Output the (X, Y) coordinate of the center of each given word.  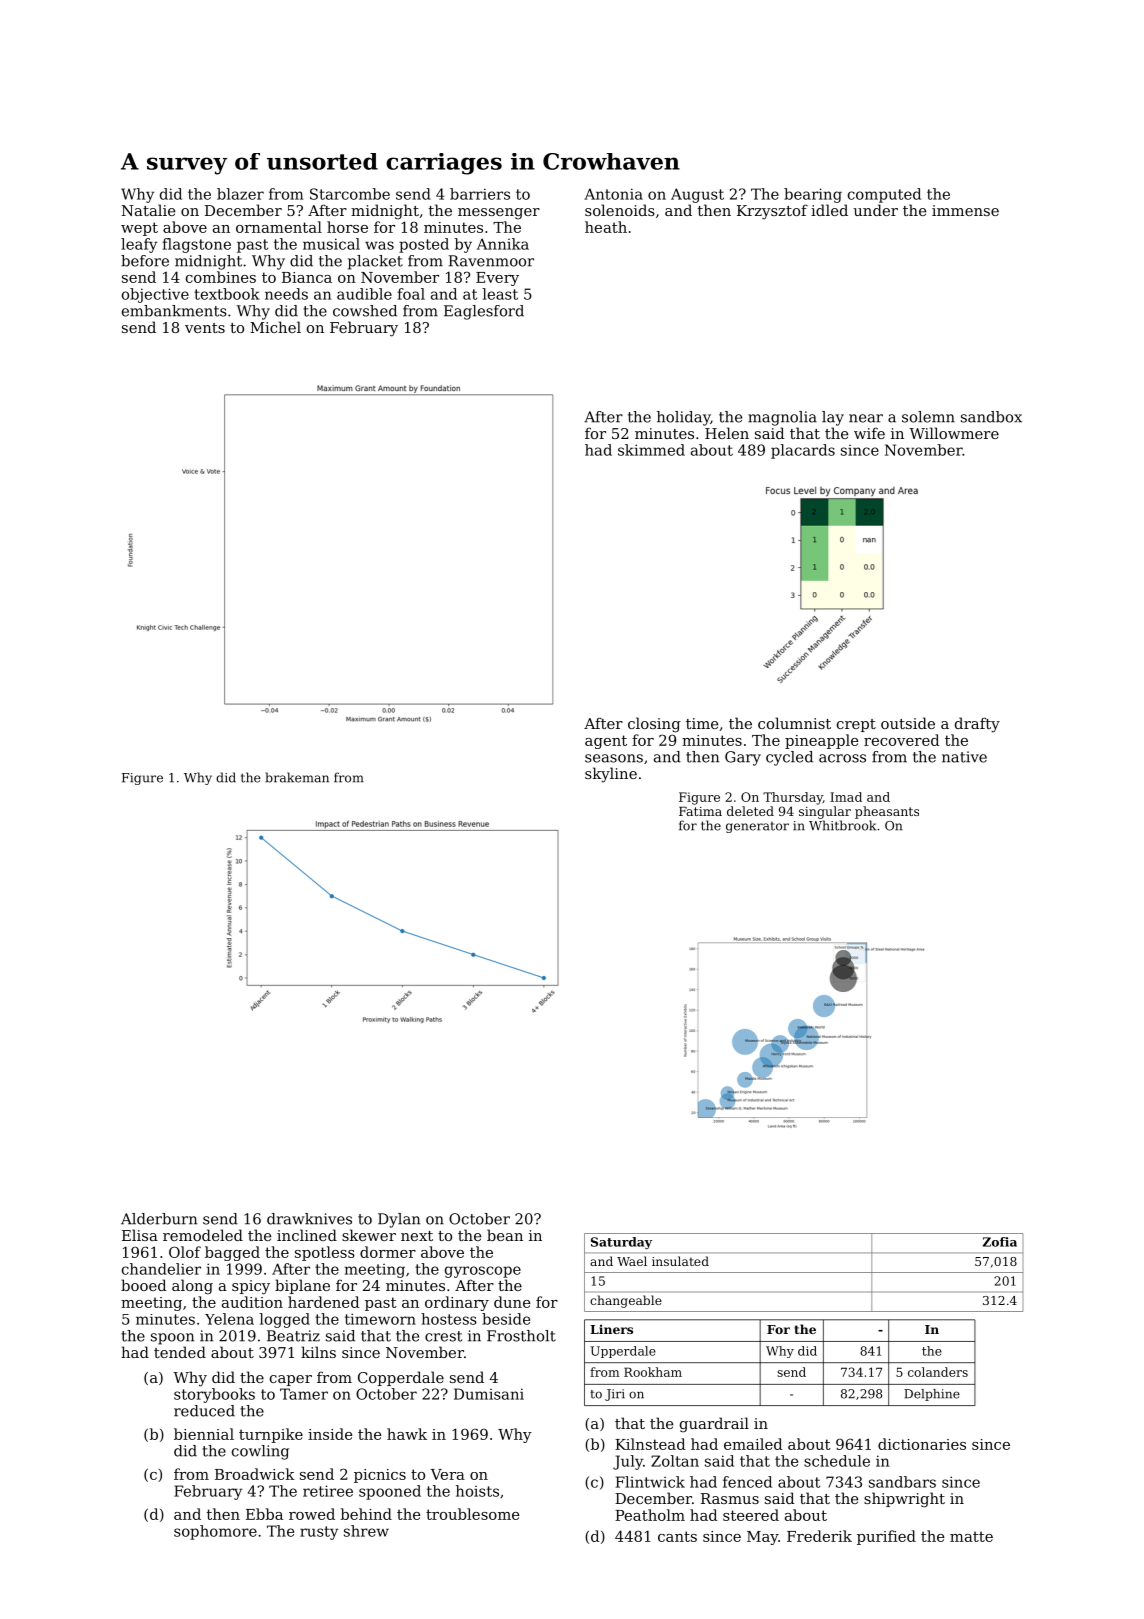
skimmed (651, 450)
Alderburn (159, 1219)
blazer (240, 194)
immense (965, 210)
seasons (614, 758)
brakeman (297, 777)
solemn (928, 417)
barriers (480, 194)
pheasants (887, 812)
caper (291, 1380)
